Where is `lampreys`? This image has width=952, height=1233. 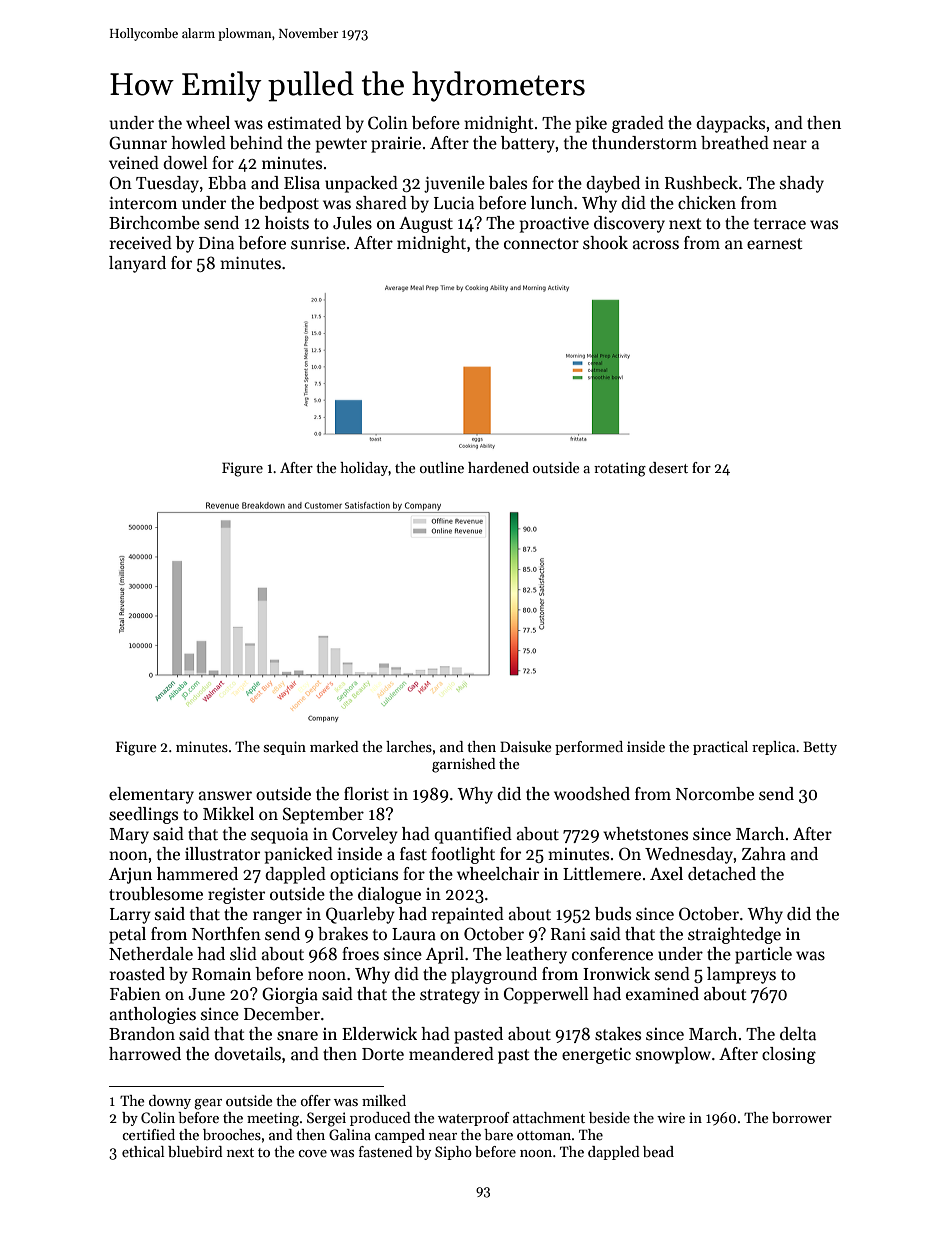 lampreys is located at coordinates (741, 975).
